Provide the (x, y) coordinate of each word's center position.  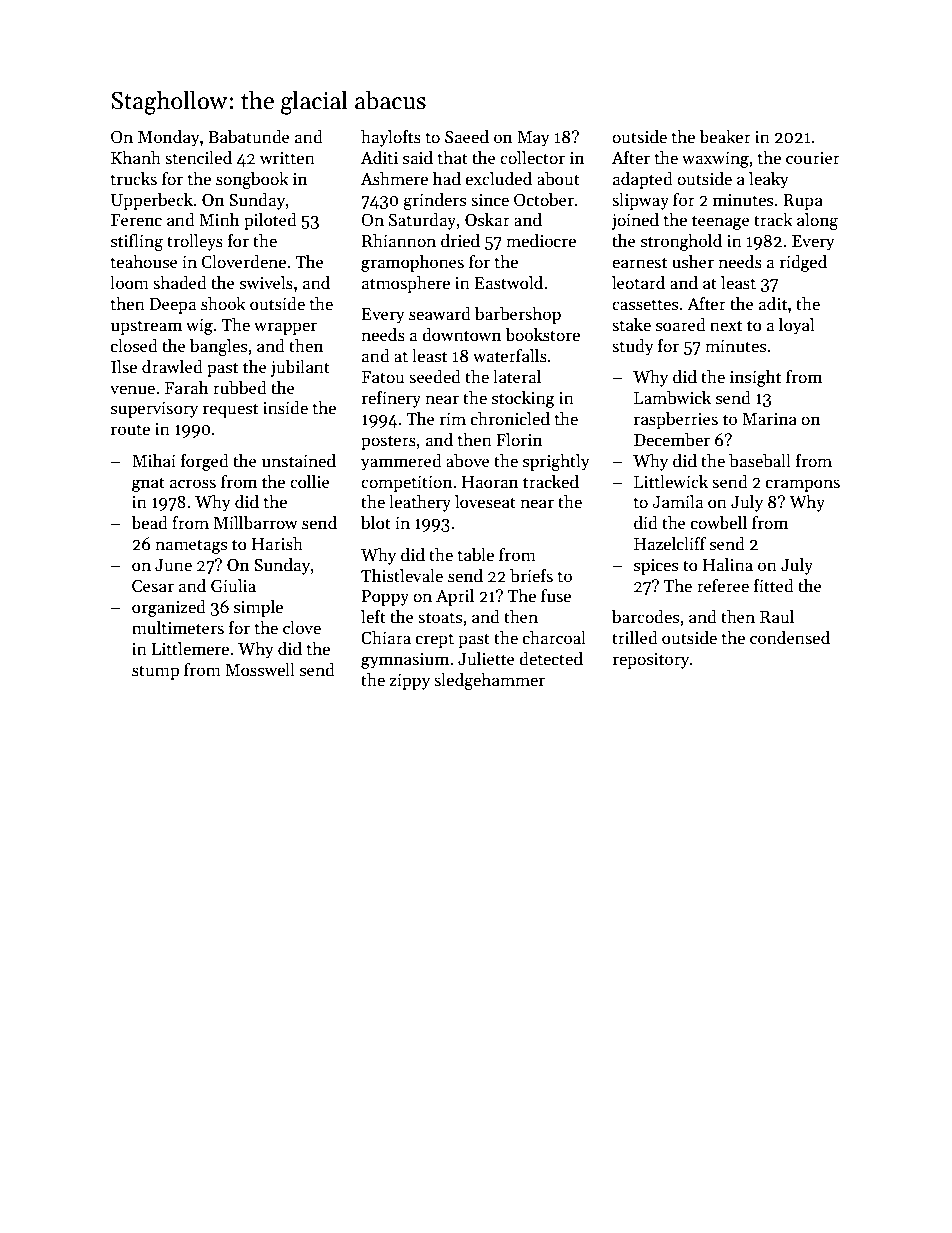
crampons (803, 485)
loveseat (485, 502)
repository (651, 661)
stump (155, 672)
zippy (409, 682)
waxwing (715, 160)
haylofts (391, 138)
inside (285, 408)
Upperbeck (152, 201)
